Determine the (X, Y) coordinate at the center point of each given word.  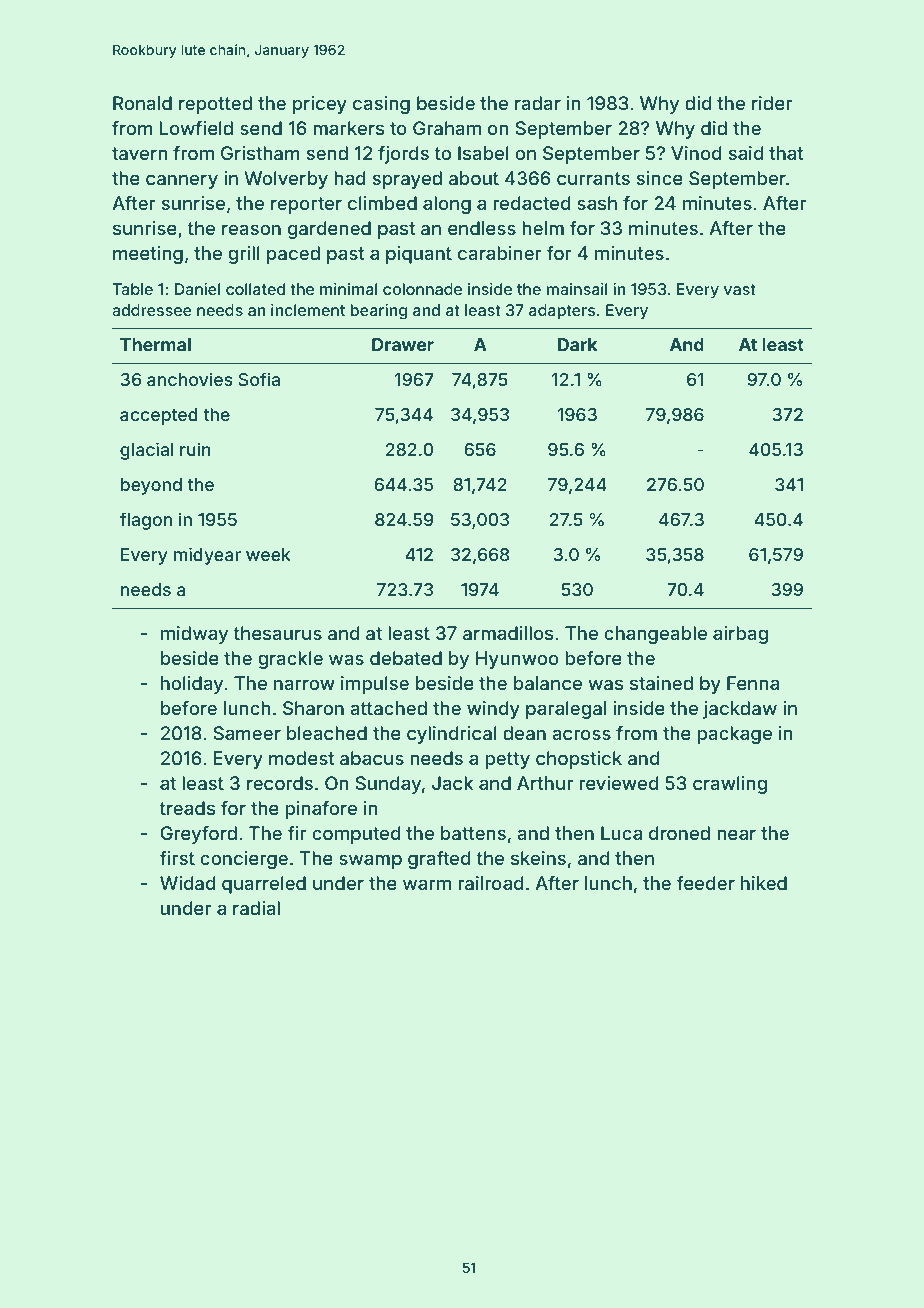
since (659, 178)
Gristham (260, 153)
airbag (740, 635)
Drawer (403, 344)
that (786, 153)
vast (740, 289)
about (474, 178)
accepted (159, 416)
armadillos (508, 633)
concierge (244, 860)
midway (194, 635)
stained (661, 683)
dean (524, 733)
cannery (182, 181)
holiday (192, 685)
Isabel (483, 153)
